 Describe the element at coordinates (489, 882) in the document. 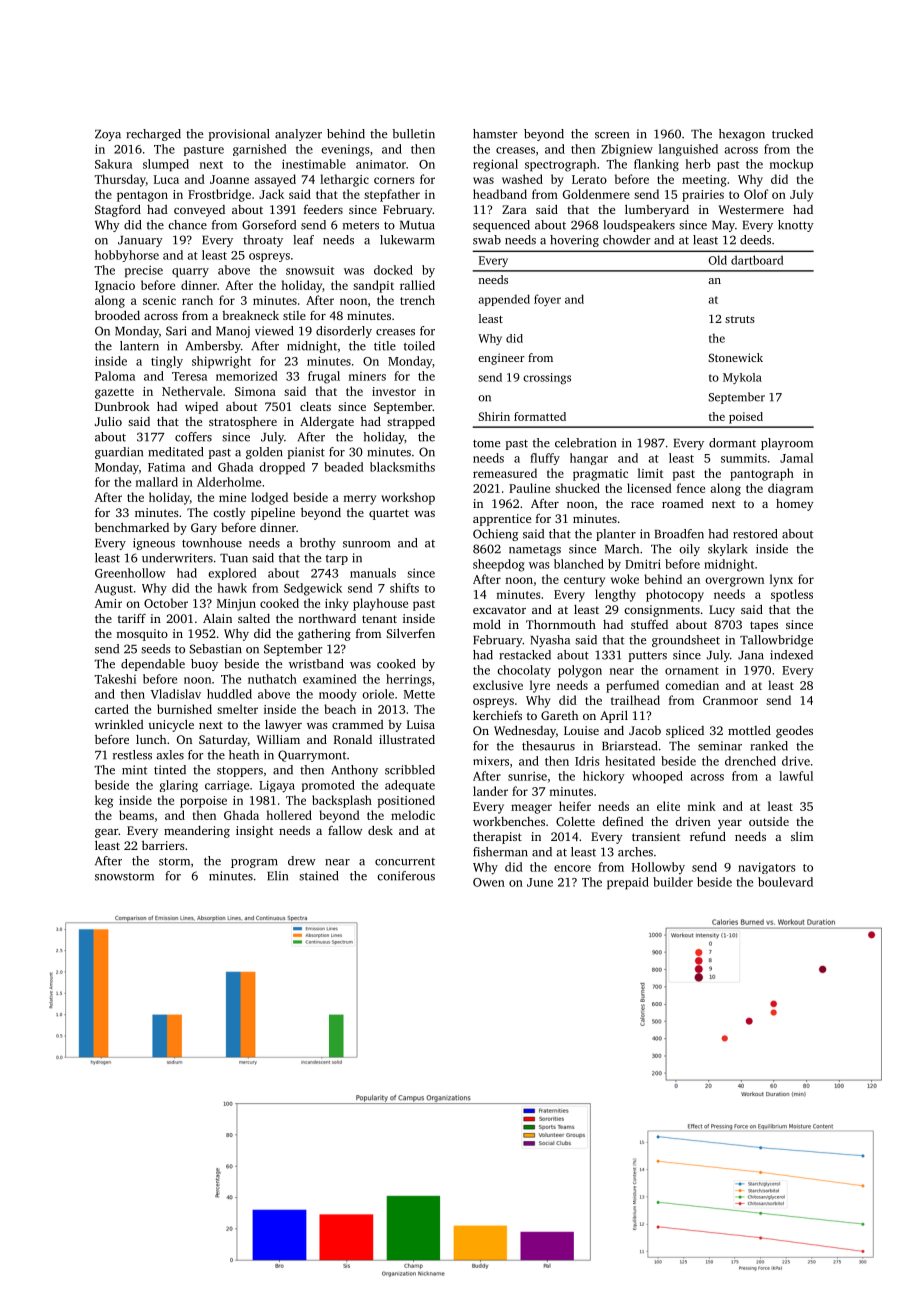

I see `Owen` at that location.
